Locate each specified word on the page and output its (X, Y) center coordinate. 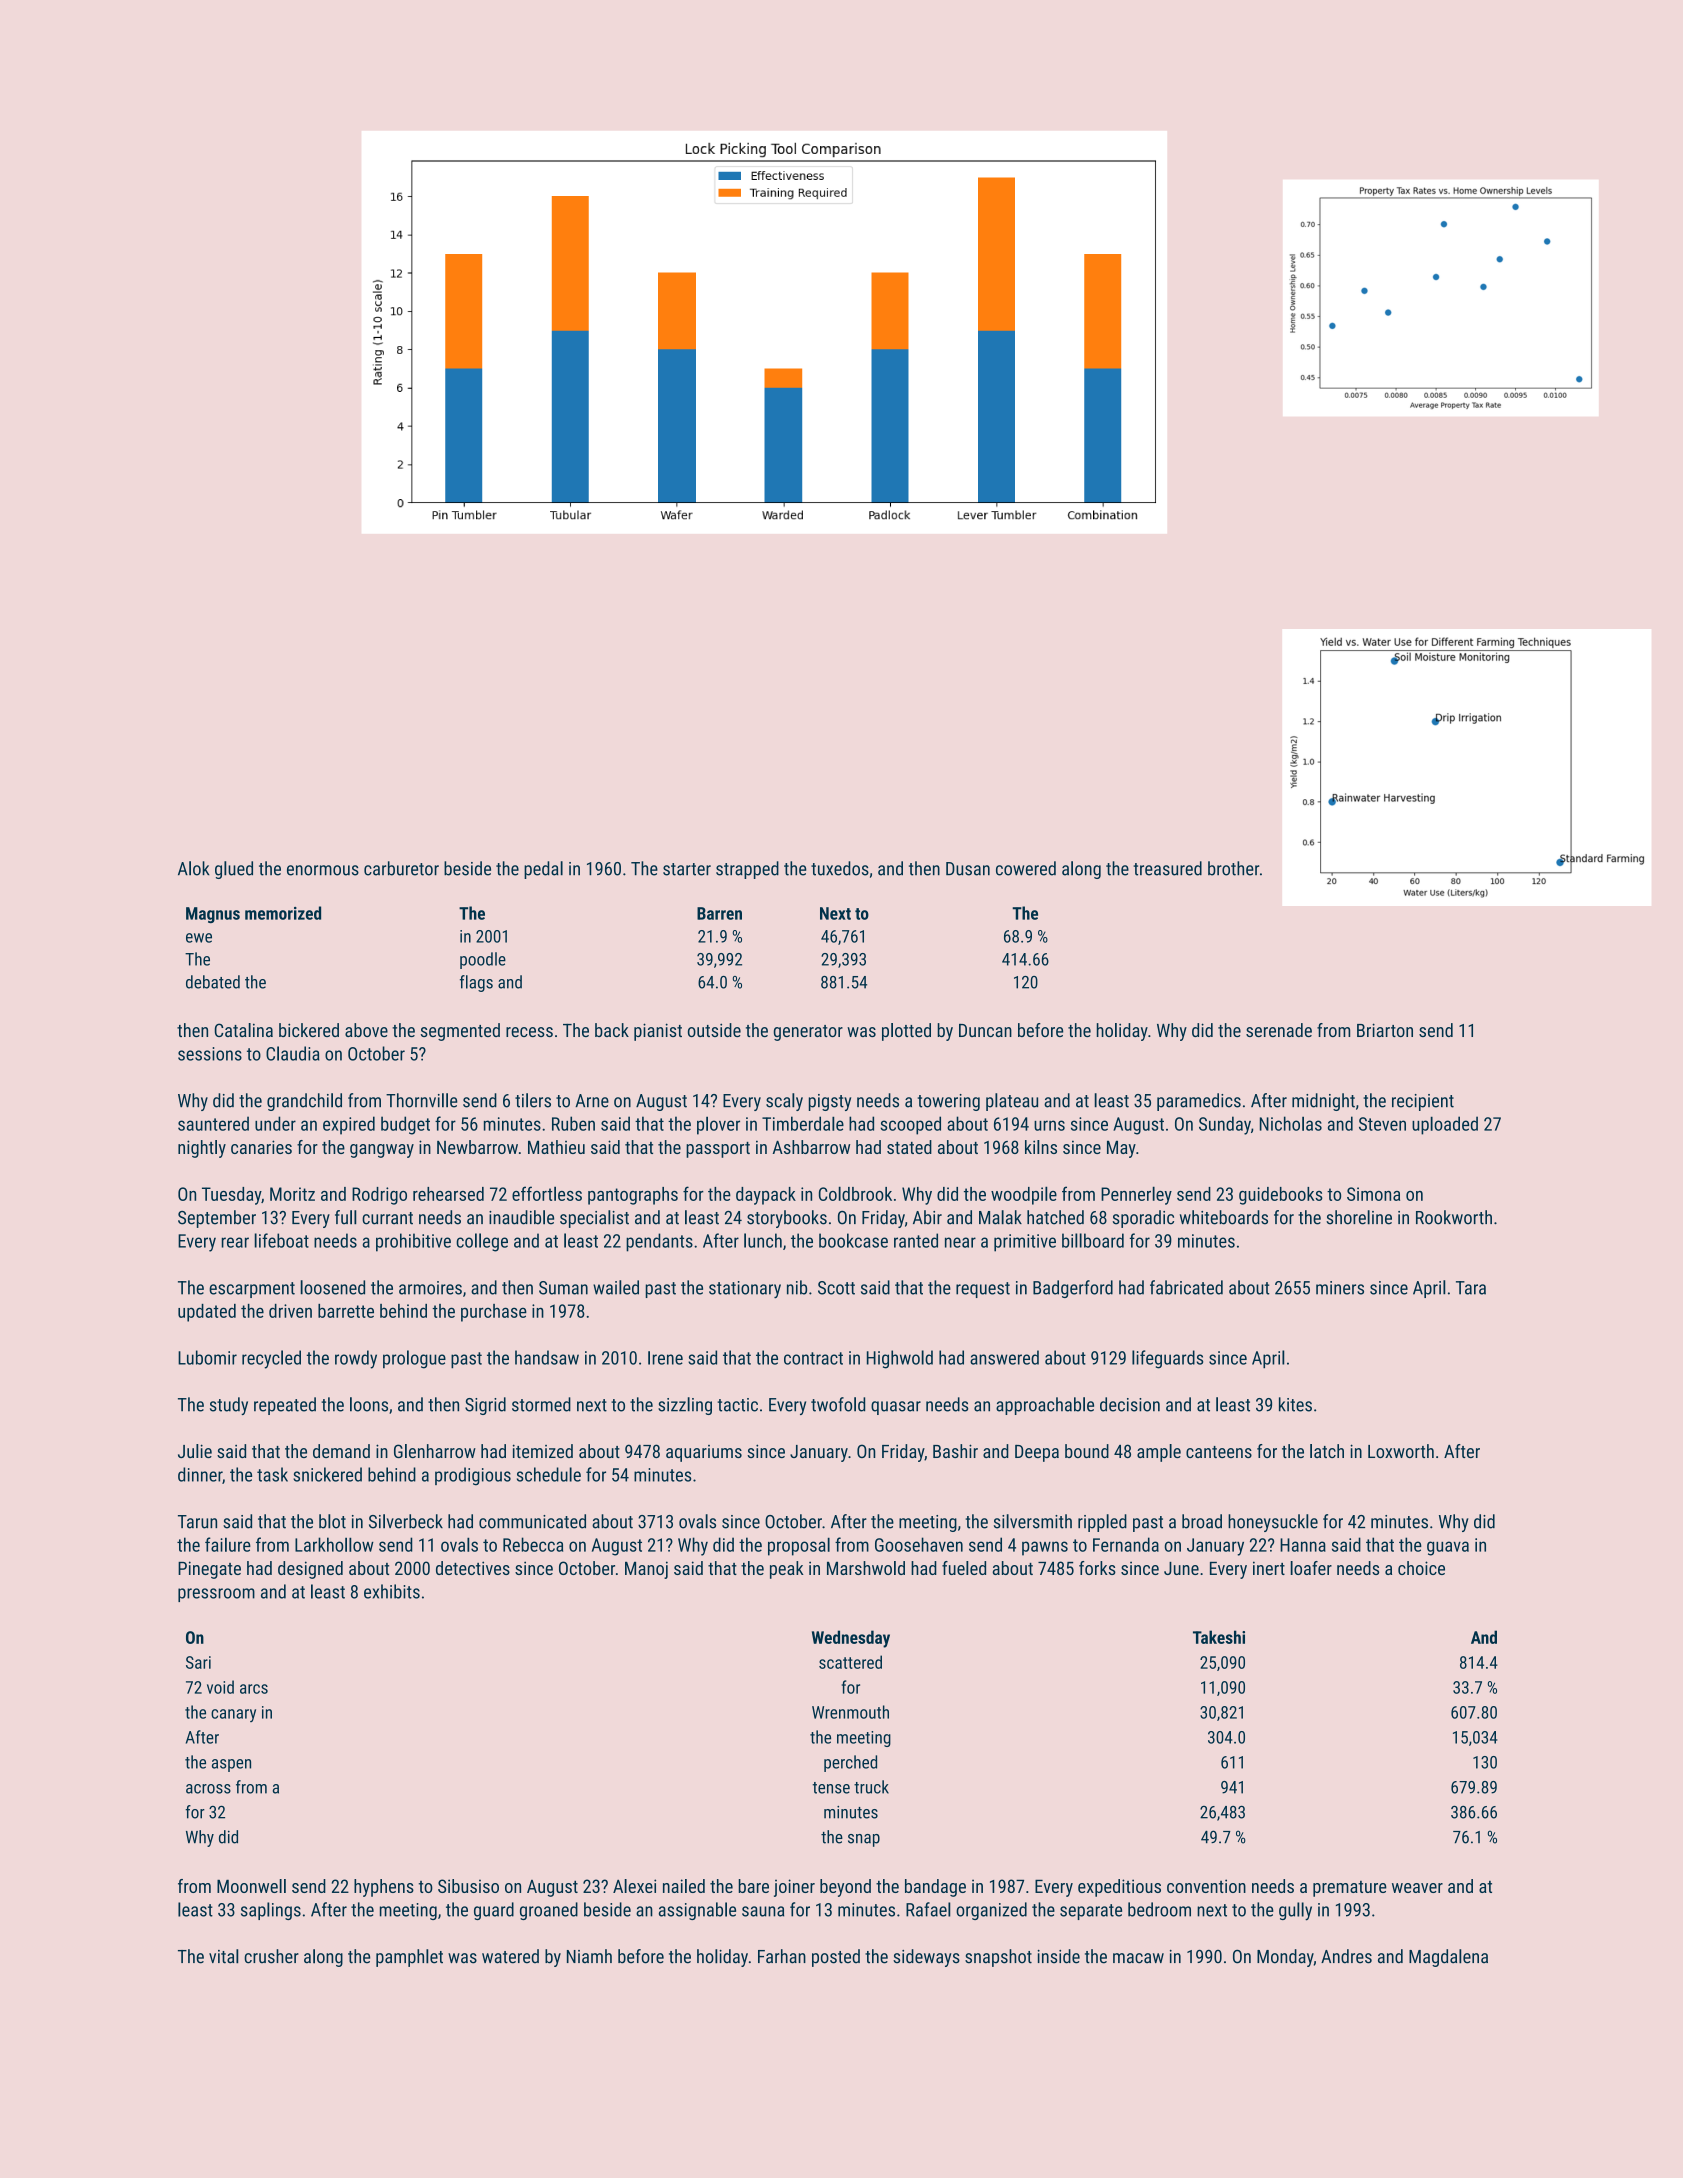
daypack (766, 1196)
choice (1421, 1568)
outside (714, 1030)
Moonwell (251, 1886)
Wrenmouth (850, 1712)
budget (405, 1125)
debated (213, 982)
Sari (198, 1662)
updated (207, 1313)
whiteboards (1224, 1217)
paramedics (1199, 1102)
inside (1059, 1956)
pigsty (830, 1102)
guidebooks (1281, 1196)
